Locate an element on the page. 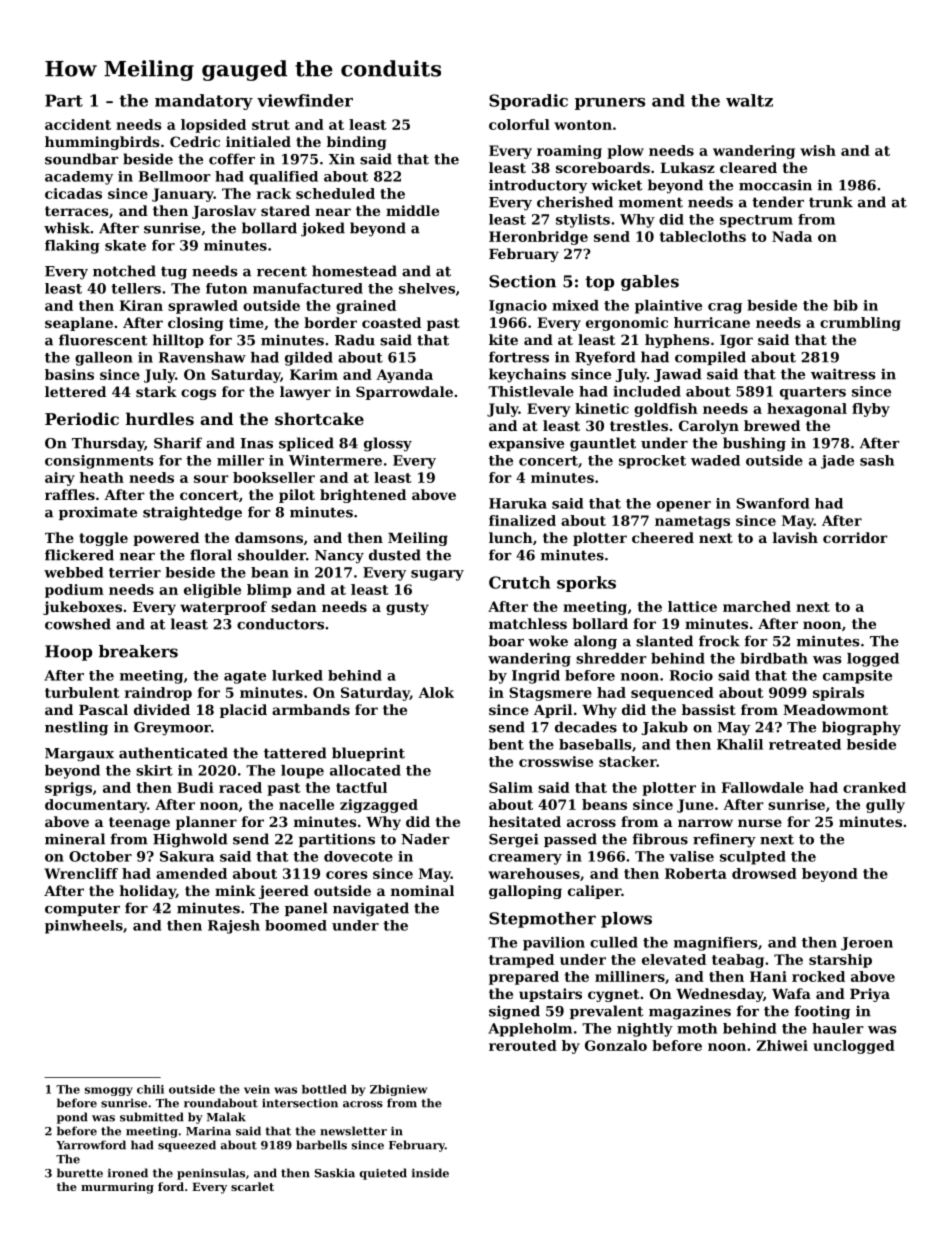 This image has height=1233, width=952. hesitated is located at coordinates (525, 821).
